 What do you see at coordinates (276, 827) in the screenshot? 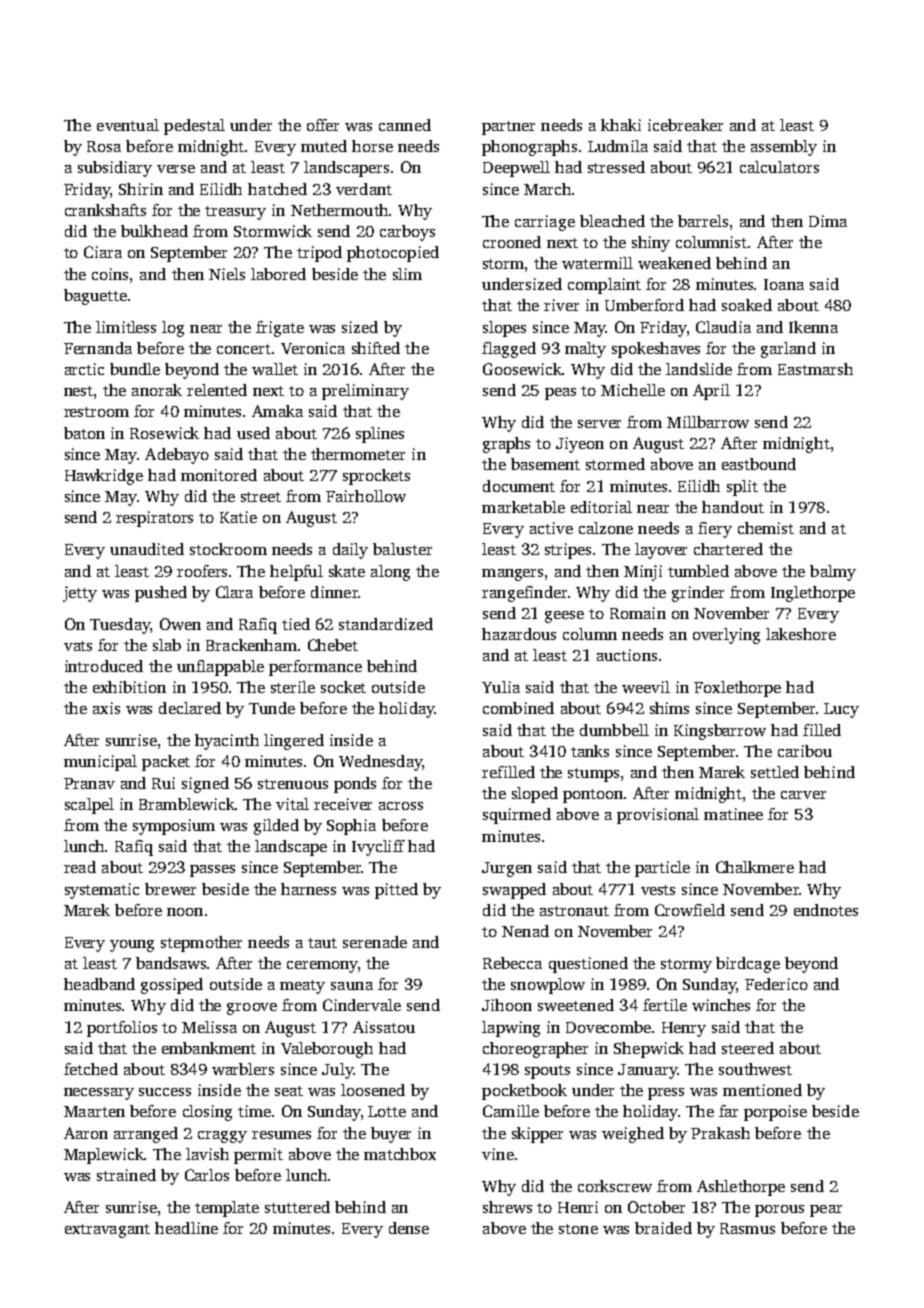
I see `gilded` at bounding box center [276, 827].
